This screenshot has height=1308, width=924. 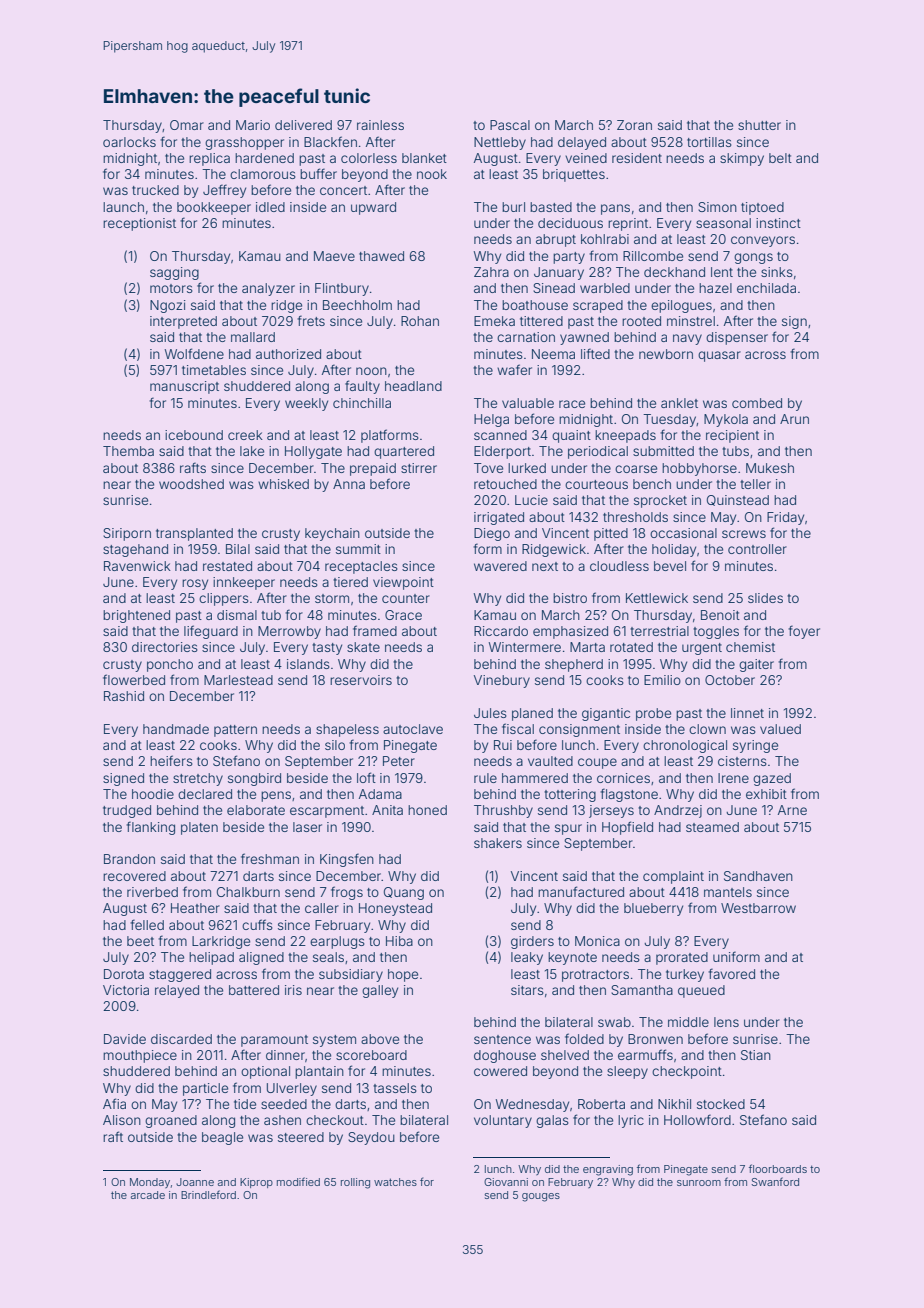 I want to click on lurked, so click(x=527, y=468).
